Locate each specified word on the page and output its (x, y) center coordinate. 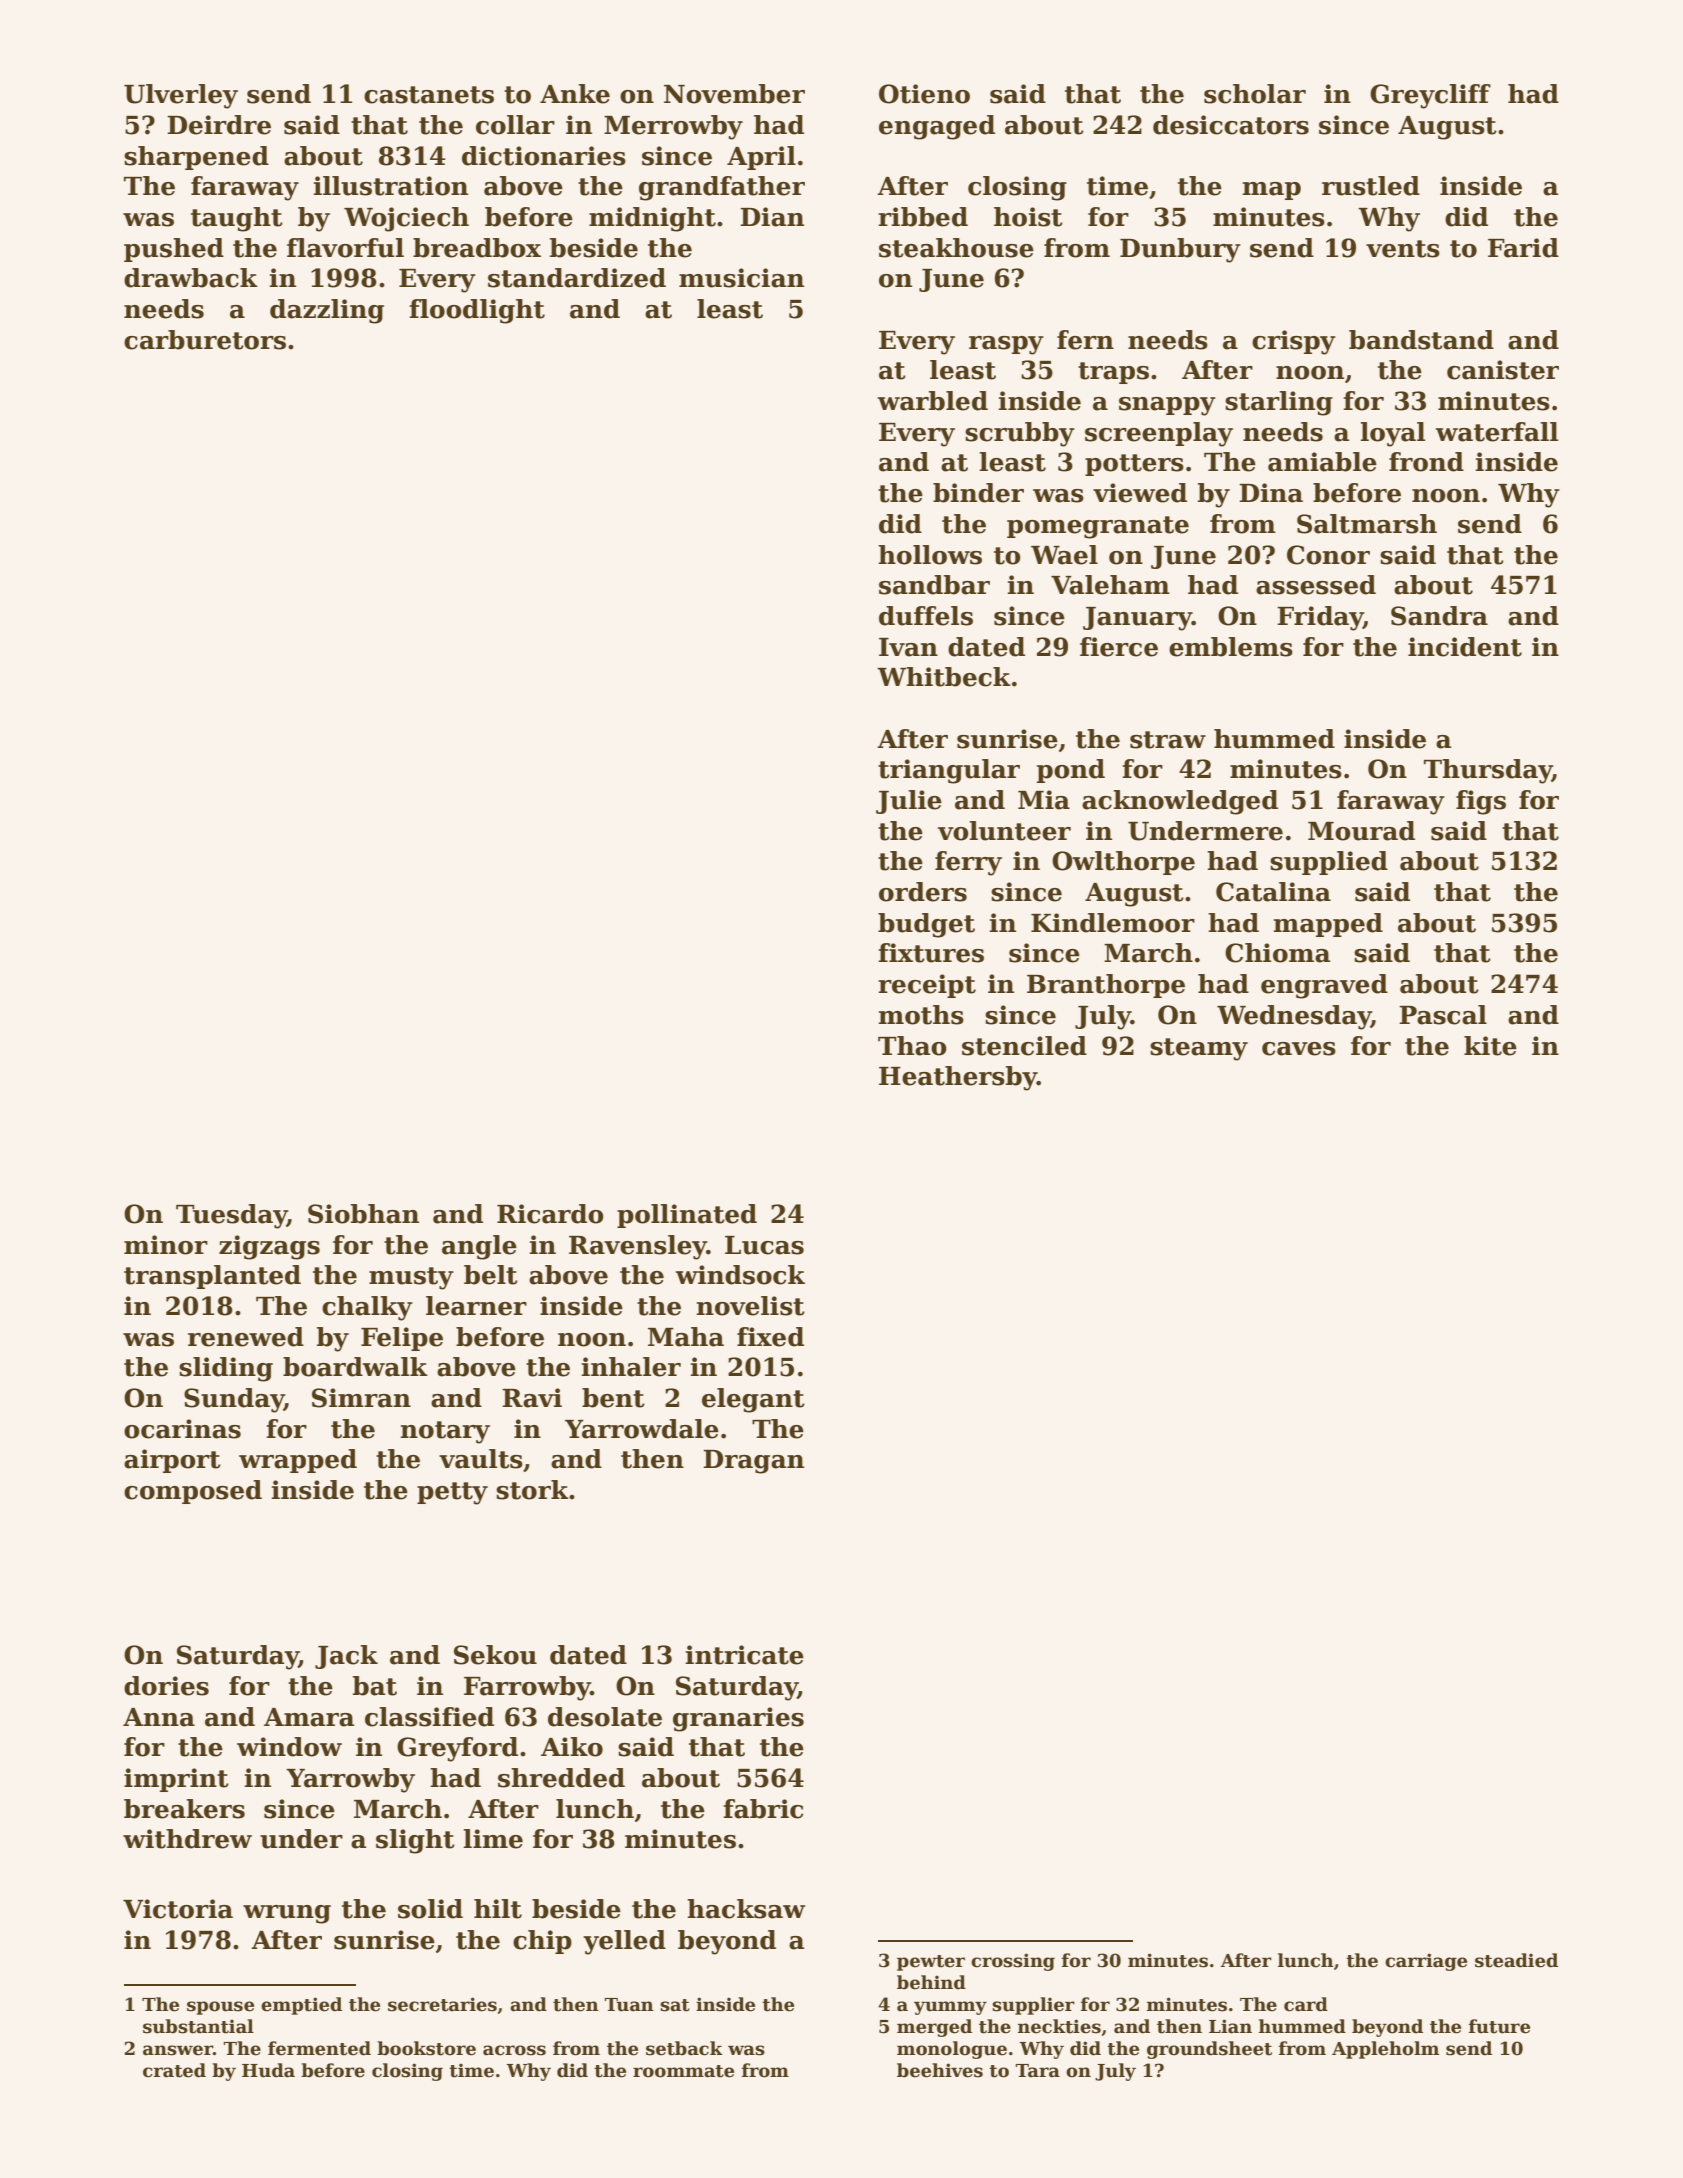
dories (166, 1686)
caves (1299, 1049)
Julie (909, 802)
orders (923, 892)
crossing (1013, 1962)
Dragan (753, 1462)
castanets (429, 95)
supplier (1033, 2006)
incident (1465, 647)
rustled (1371, 186)
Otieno (924, 94)
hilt (498, 1909)
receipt (927, 986)
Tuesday (231, 1216)
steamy (1199, 1049)
